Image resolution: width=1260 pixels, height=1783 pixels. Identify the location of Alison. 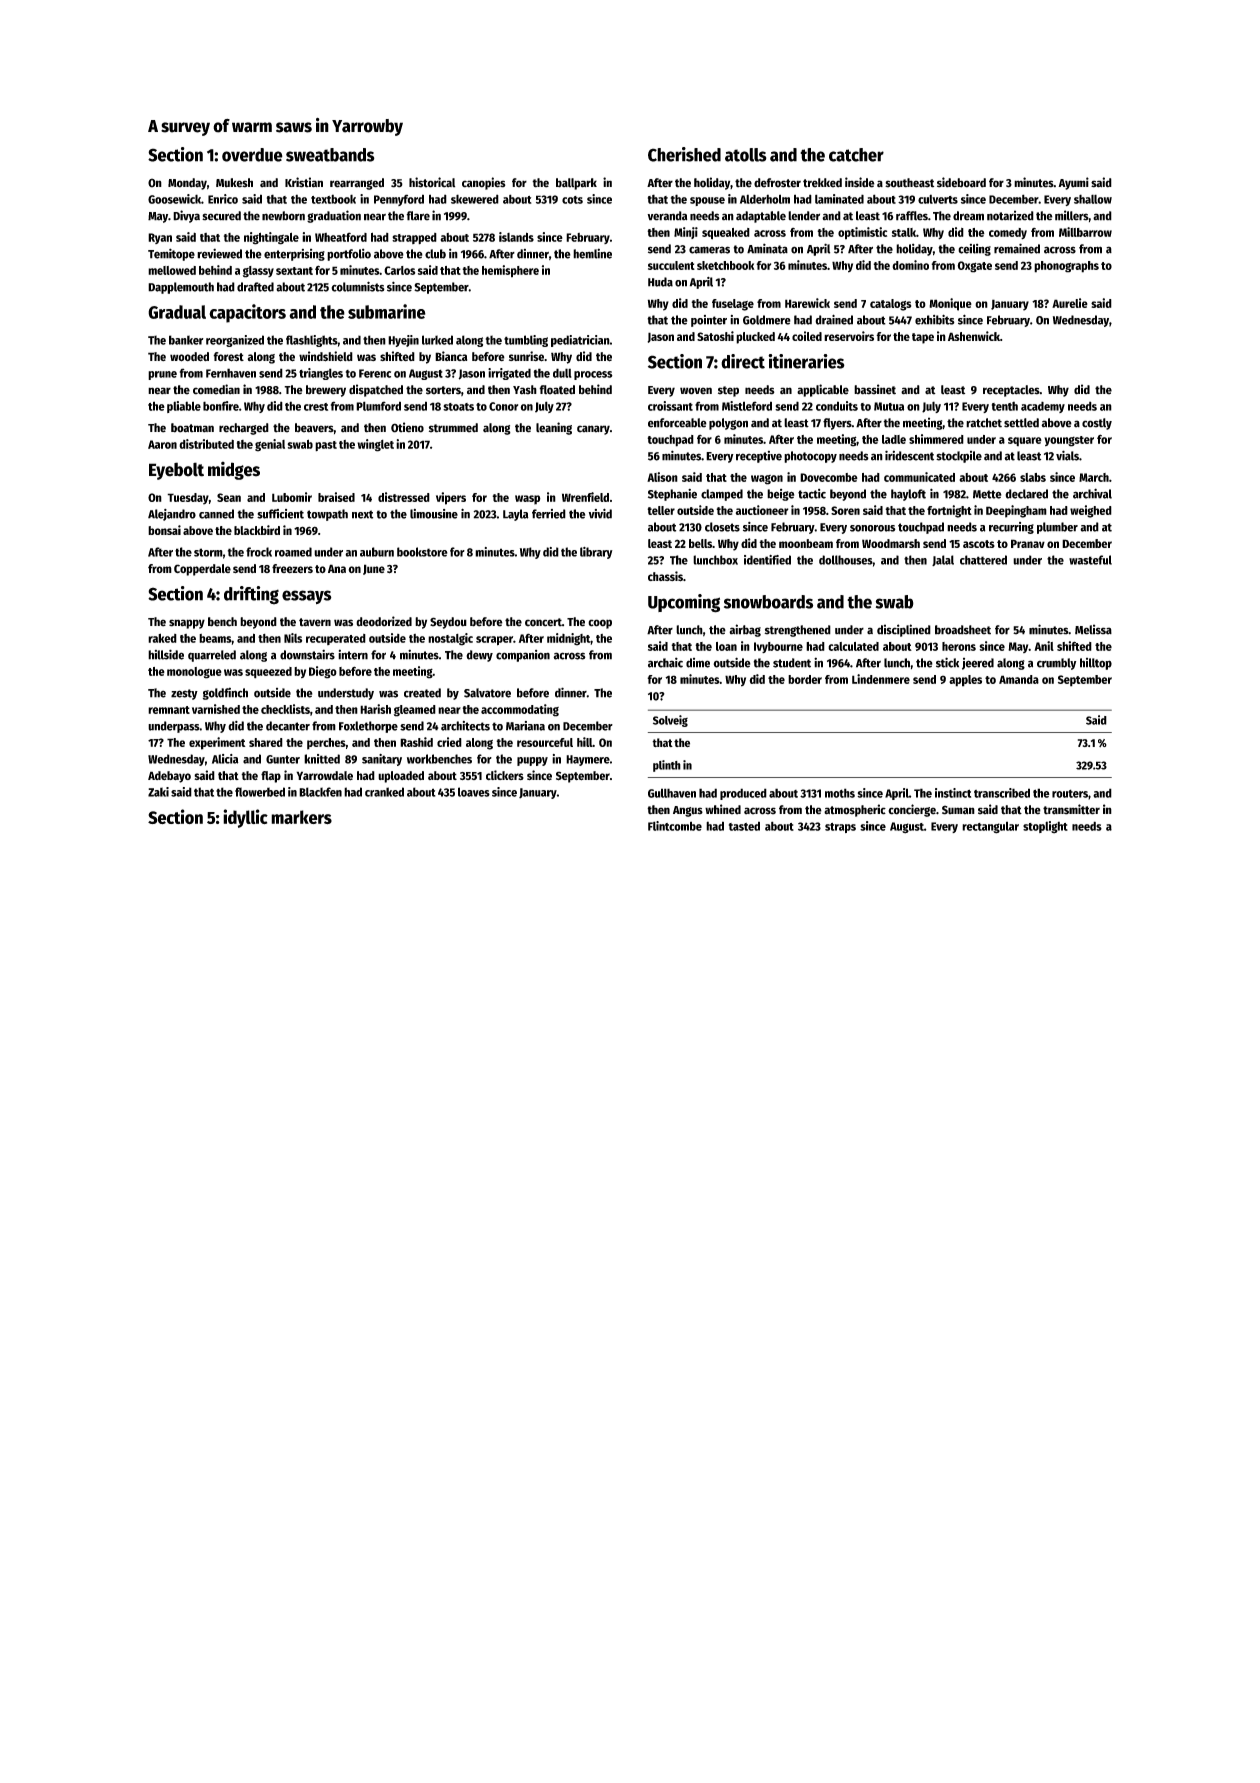
(662, 477).
